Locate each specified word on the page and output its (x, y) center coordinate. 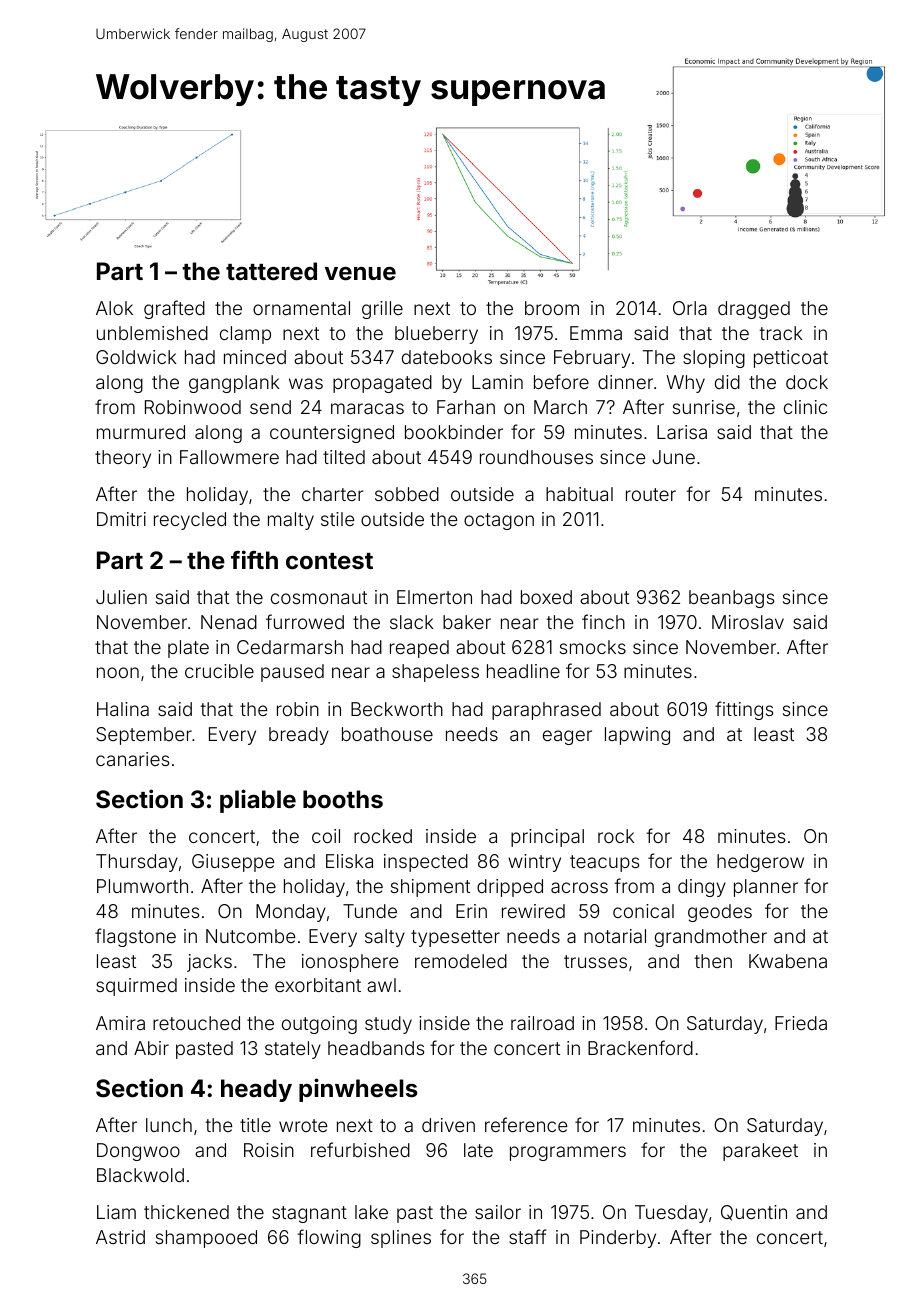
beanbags (731, 599)
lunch (169, 1125)
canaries (132, 759)
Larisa (682, 432)
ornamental (301, 308)
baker (467, 622)
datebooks (447, 357)
